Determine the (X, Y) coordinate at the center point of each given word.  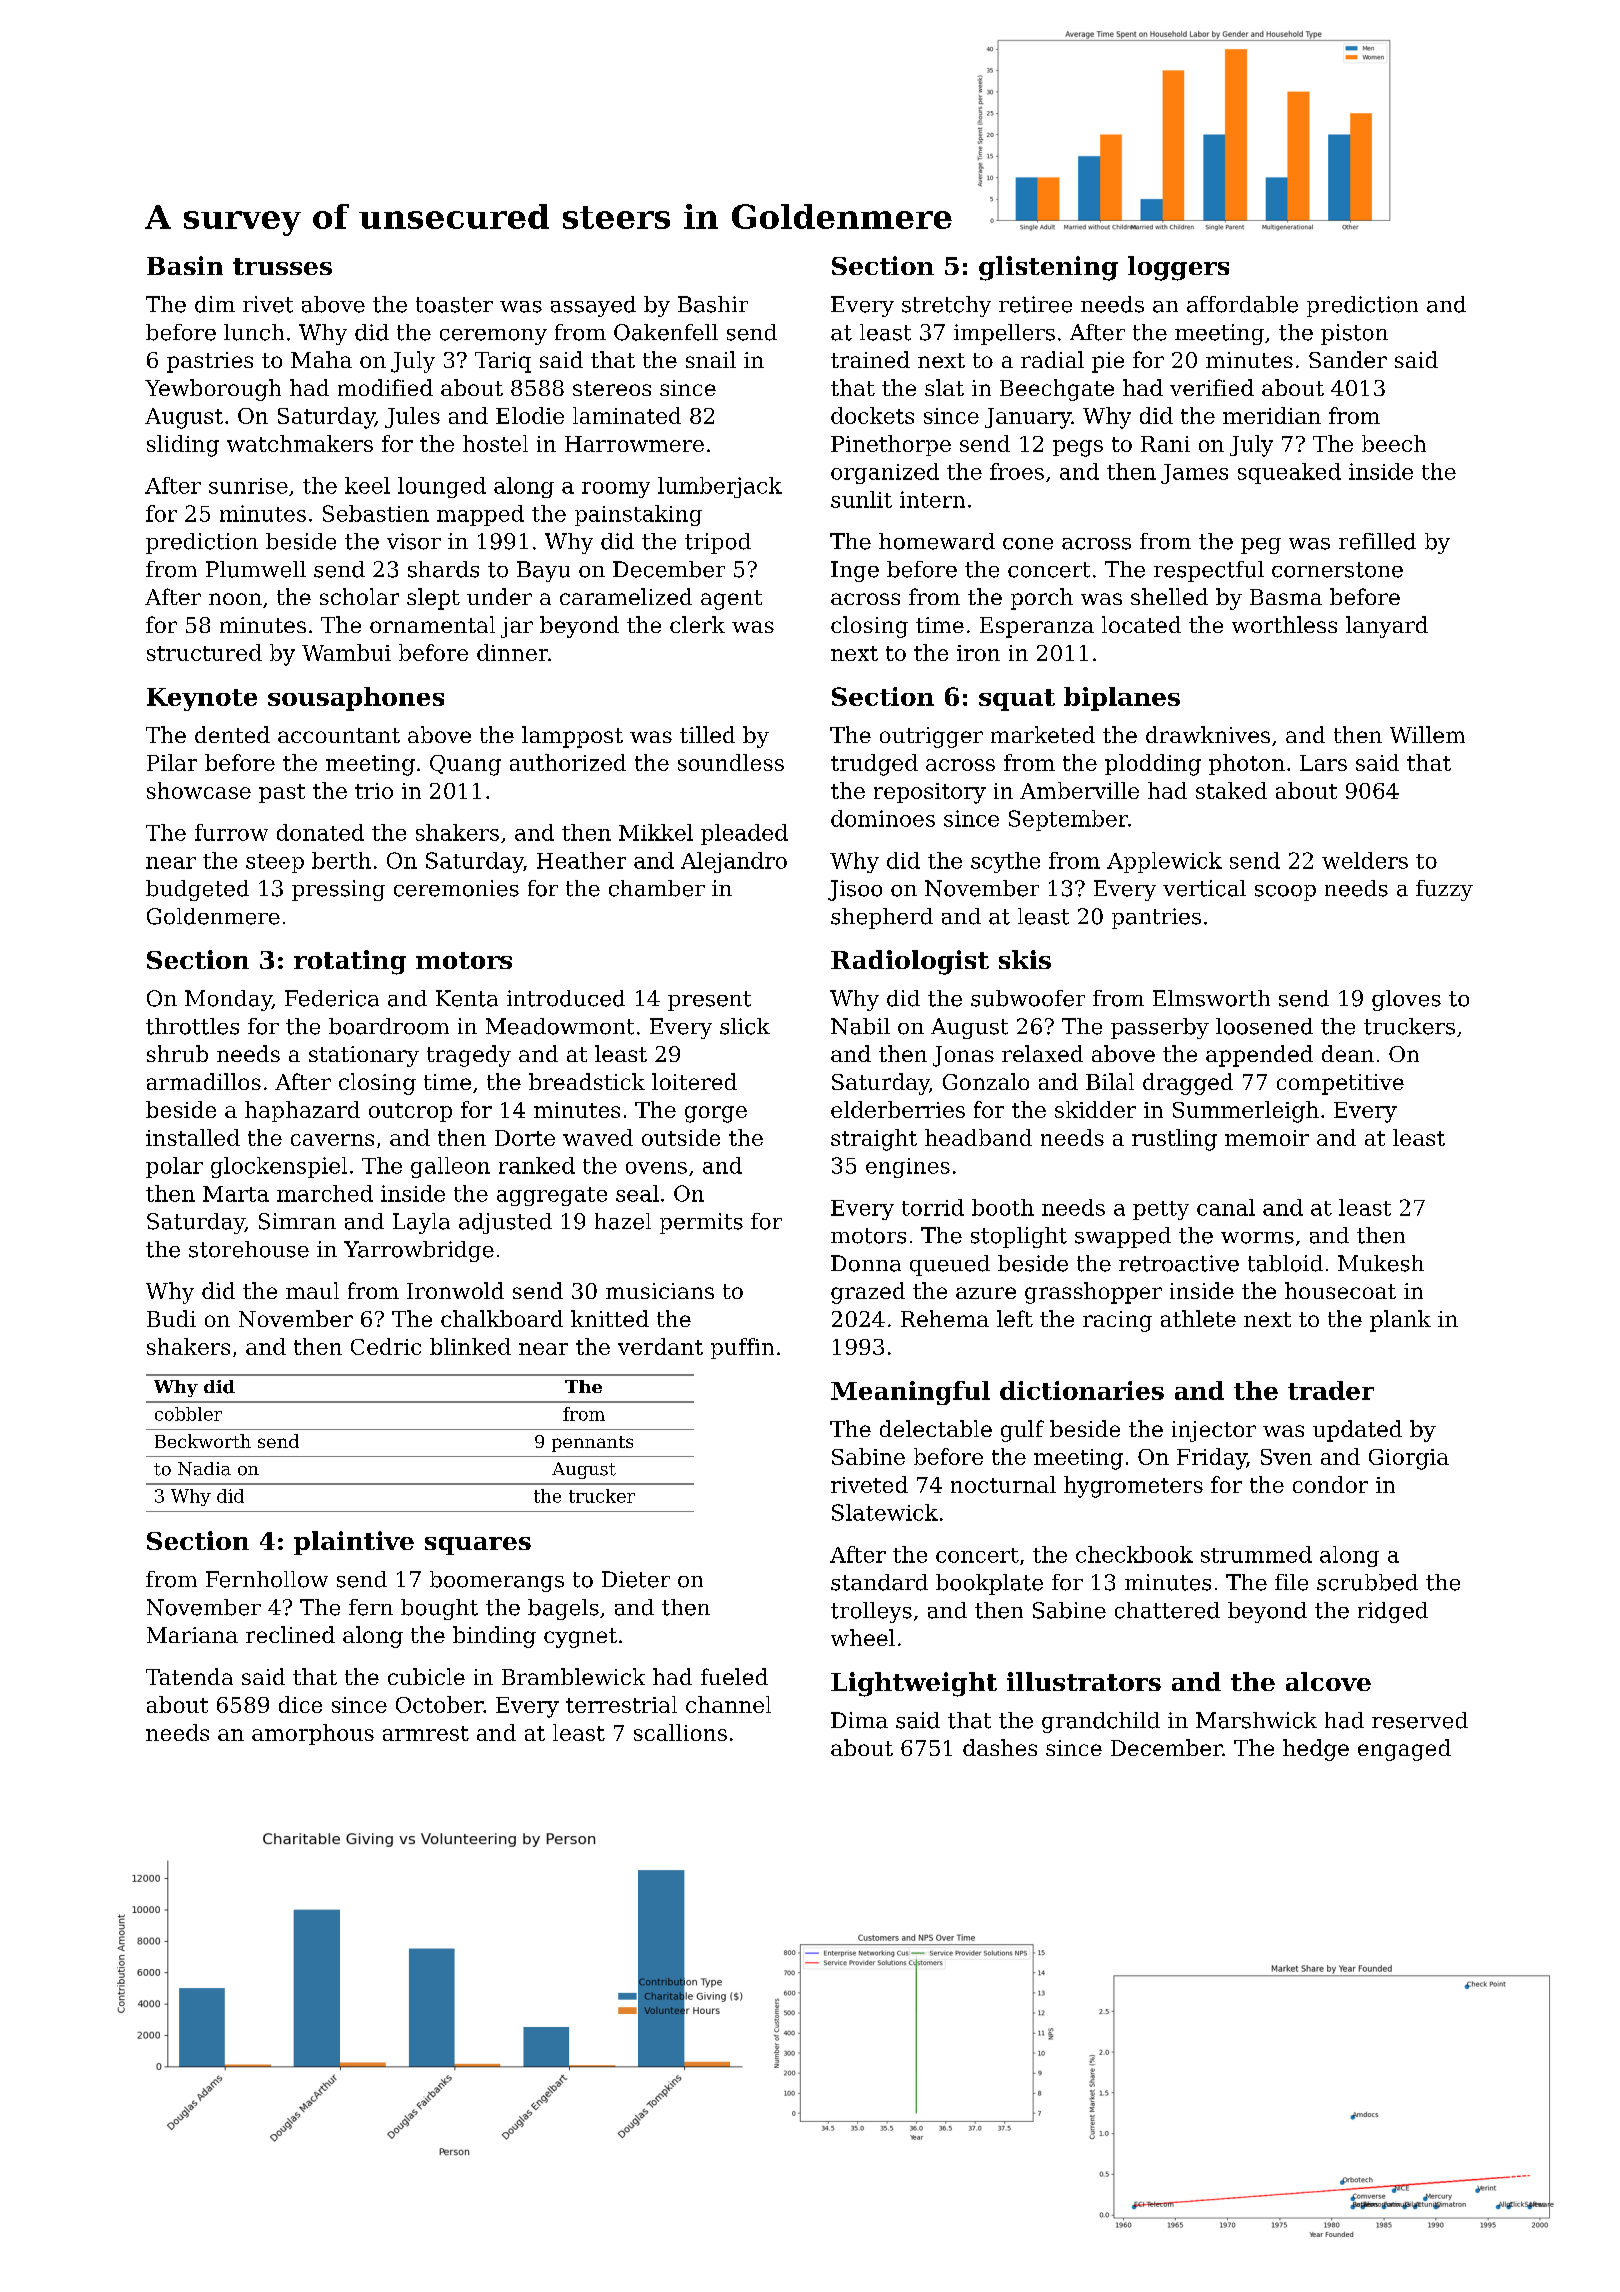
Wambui (346, 652)
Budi (171, 1318)
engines (908, 1168)
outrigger (931, 737)
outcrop (410, 1112)
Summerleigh (1246, 1112)
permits (701, 1223)
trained (870, 359)
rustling (1174, 1140)
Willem (1427, 734)
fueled (734, 1676)
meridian (1272, 415)
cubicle (426, 1676)
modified (385, 387)
